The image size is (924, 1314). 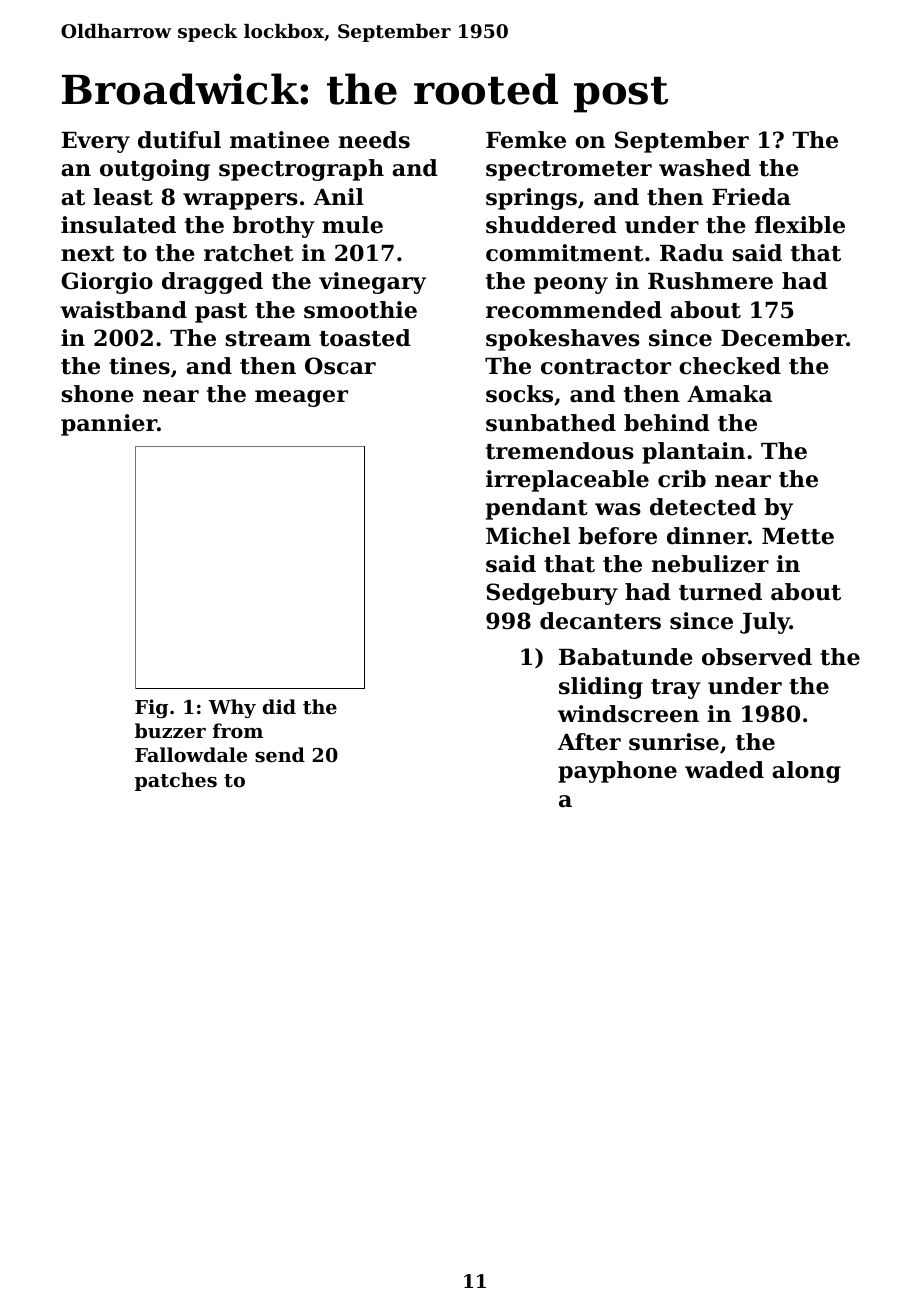 I want to click on Michel, so click(x=528, y=536).
